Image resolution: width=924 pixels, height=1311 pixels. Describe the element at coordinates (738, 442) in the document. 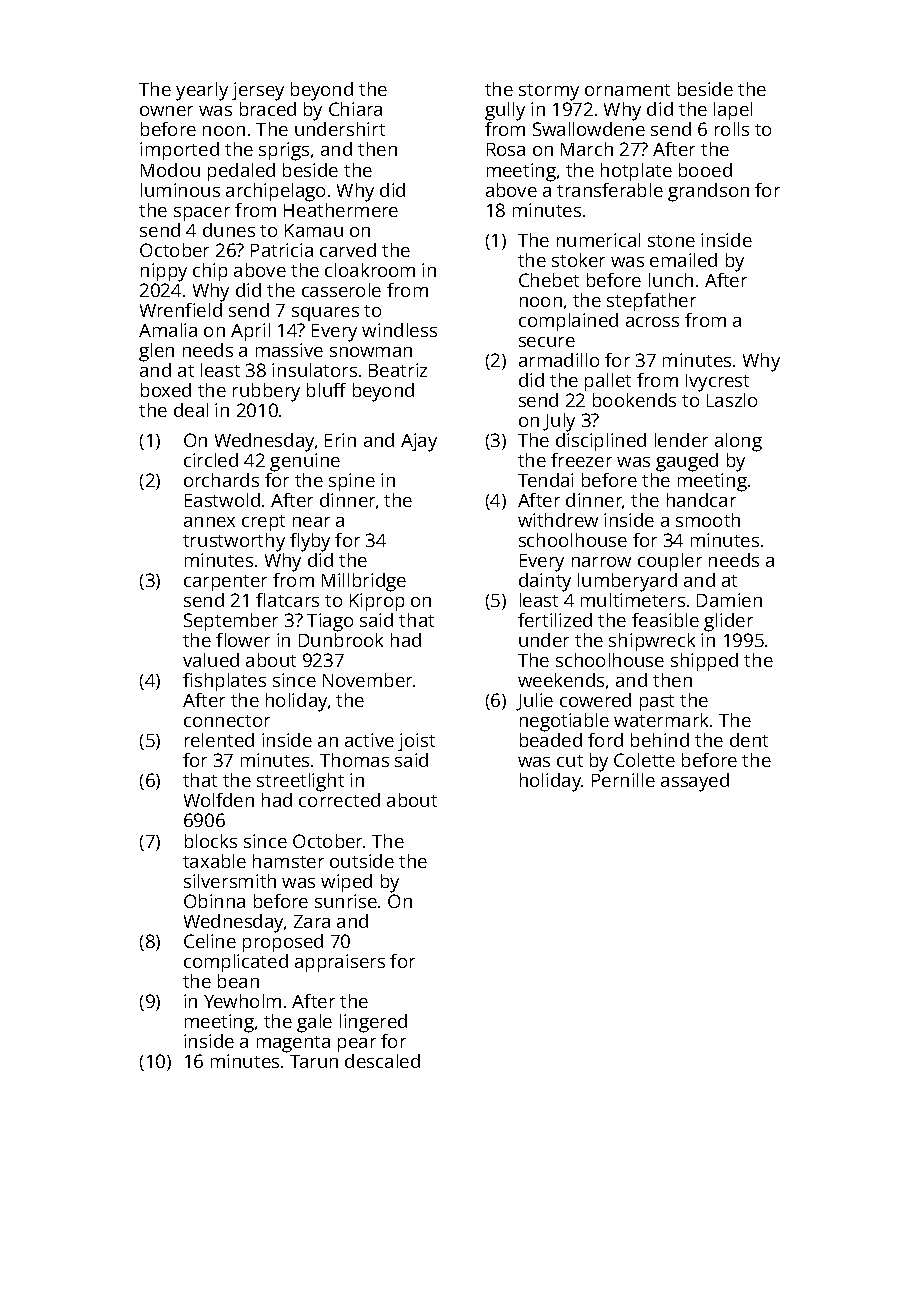

I see `along` at that location.
